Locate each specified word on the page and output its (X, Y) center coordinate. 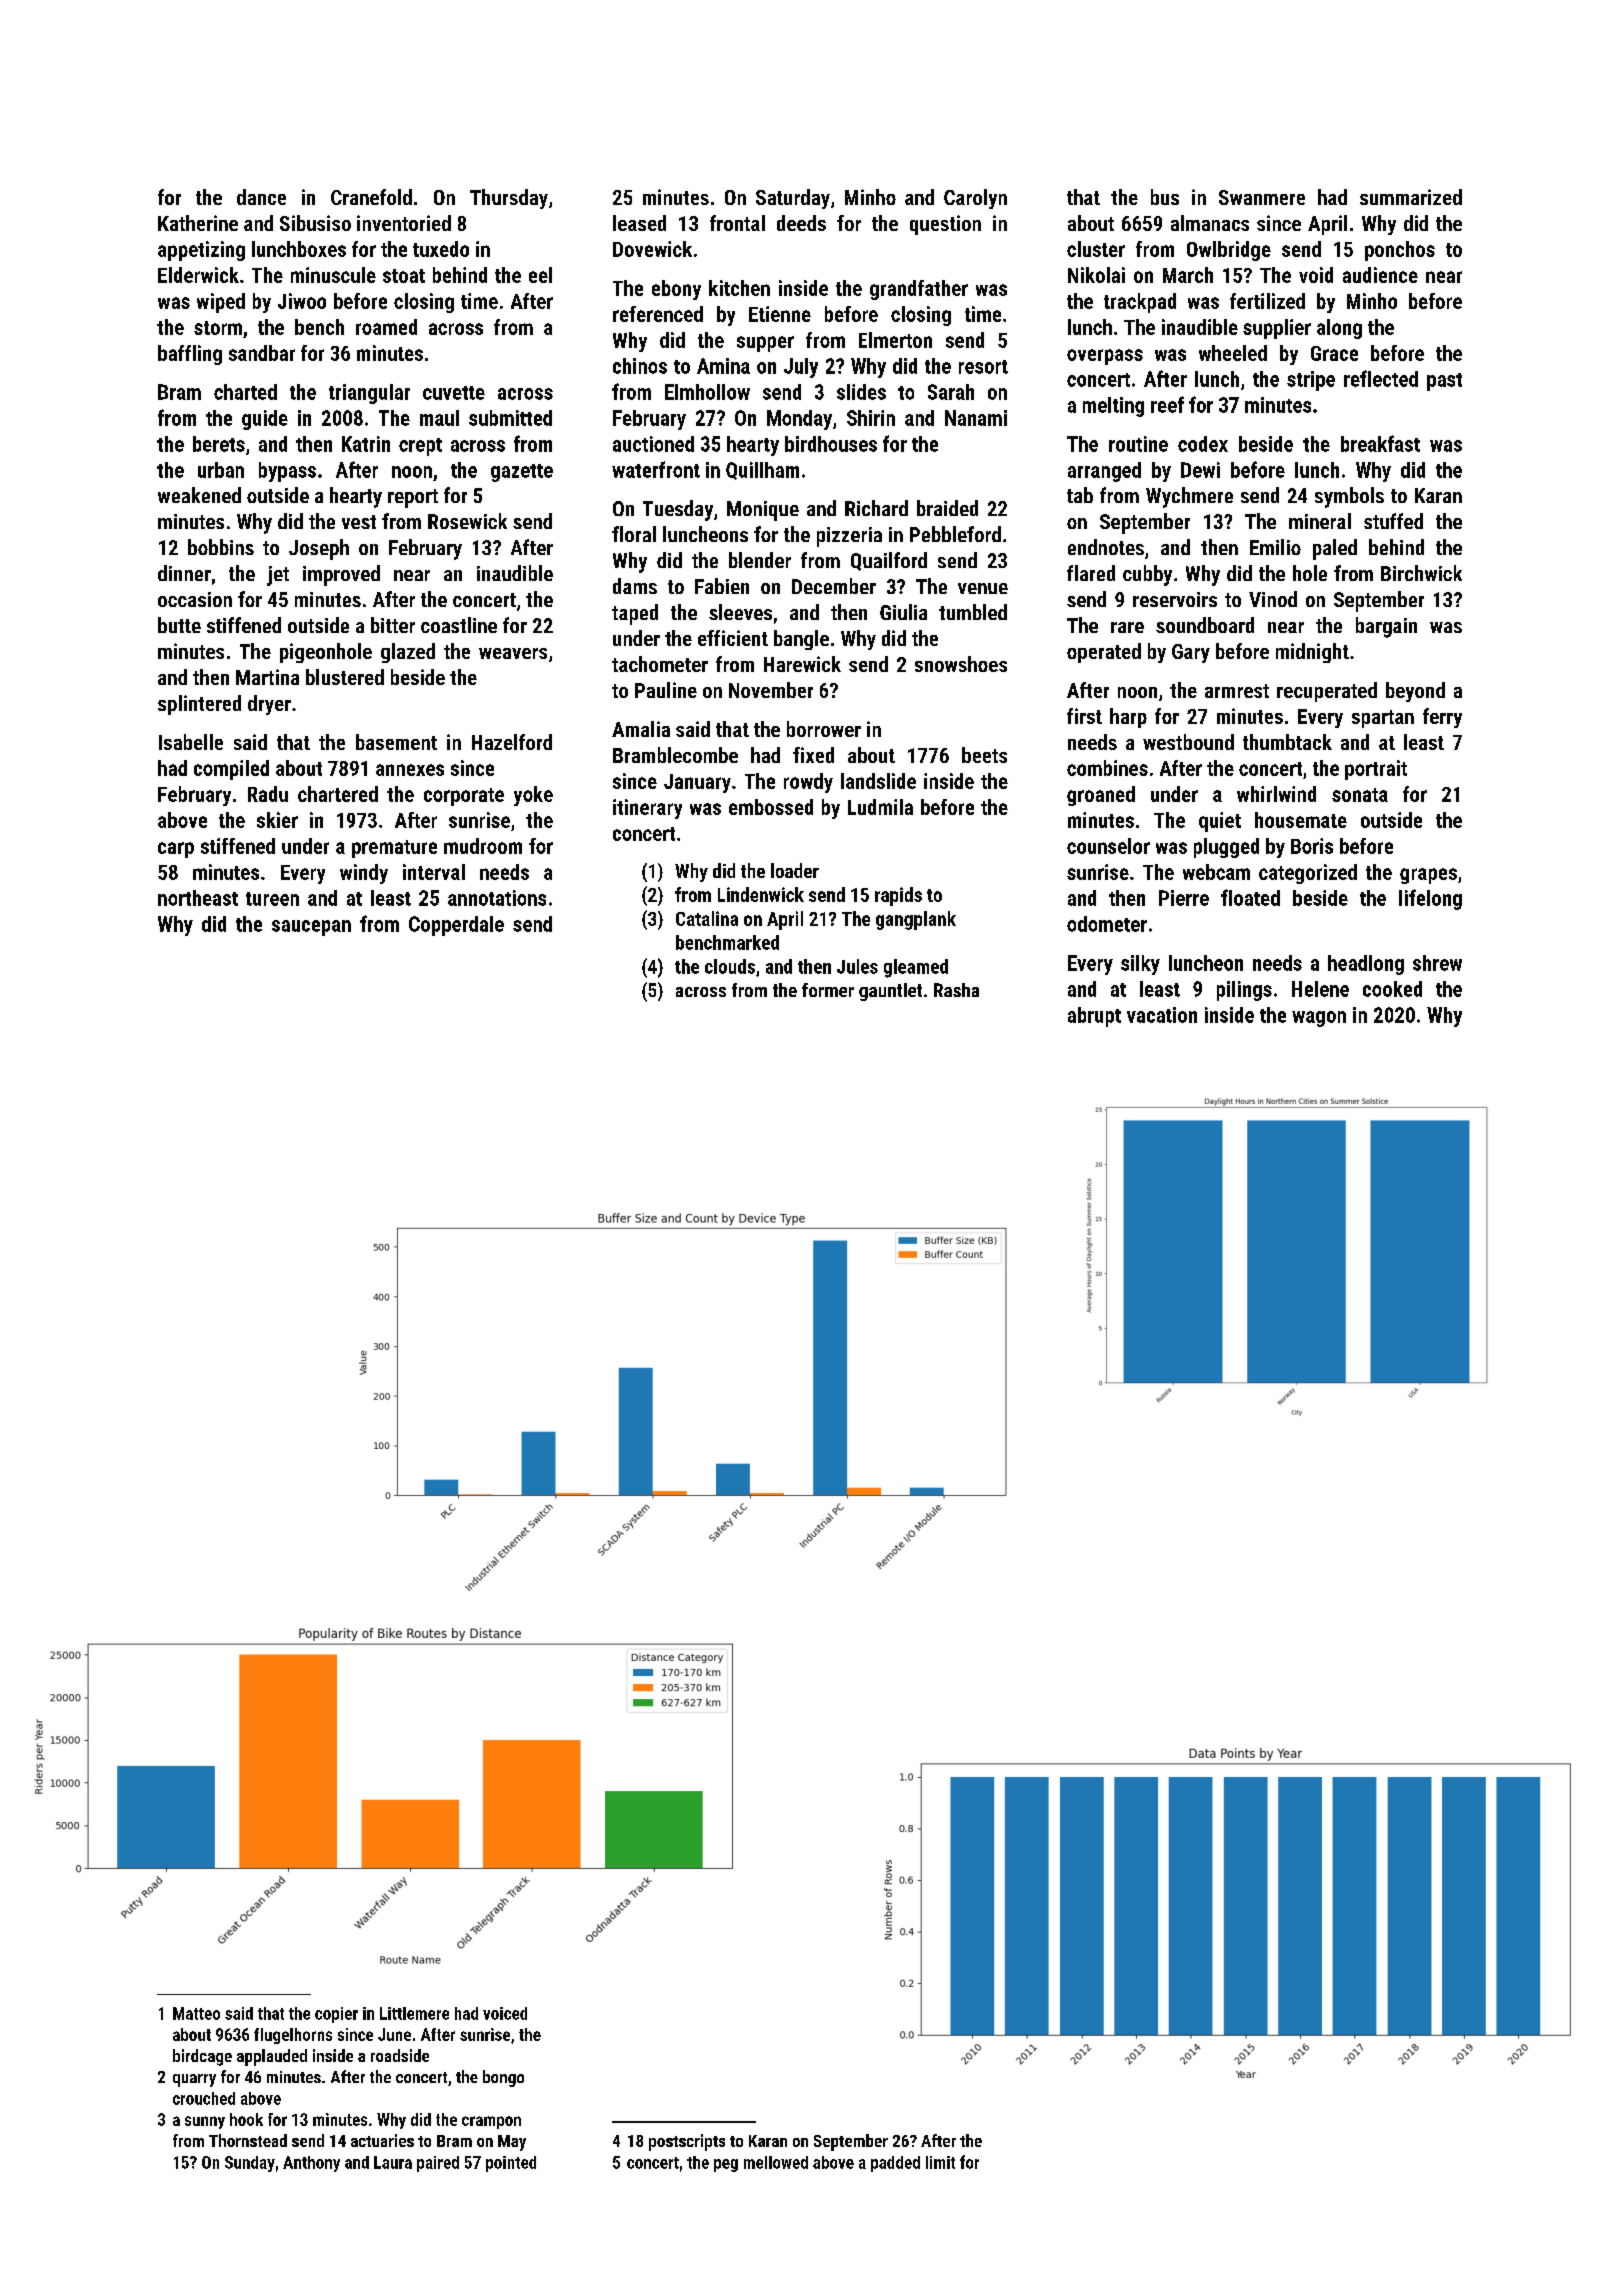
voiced (505, 2013)
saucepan (311, 928)
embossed (771, 807)
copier (336, 2015)
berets (219, 444)
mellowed (776, 2162)
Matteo (196, 2013)
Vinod (1273, 599)
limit (940, 2162)
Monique (763, 511)
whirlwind (1276, 794)
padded (895, 2164)
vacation (1162, 1015)
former (828, 990)
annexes (410, 770)
